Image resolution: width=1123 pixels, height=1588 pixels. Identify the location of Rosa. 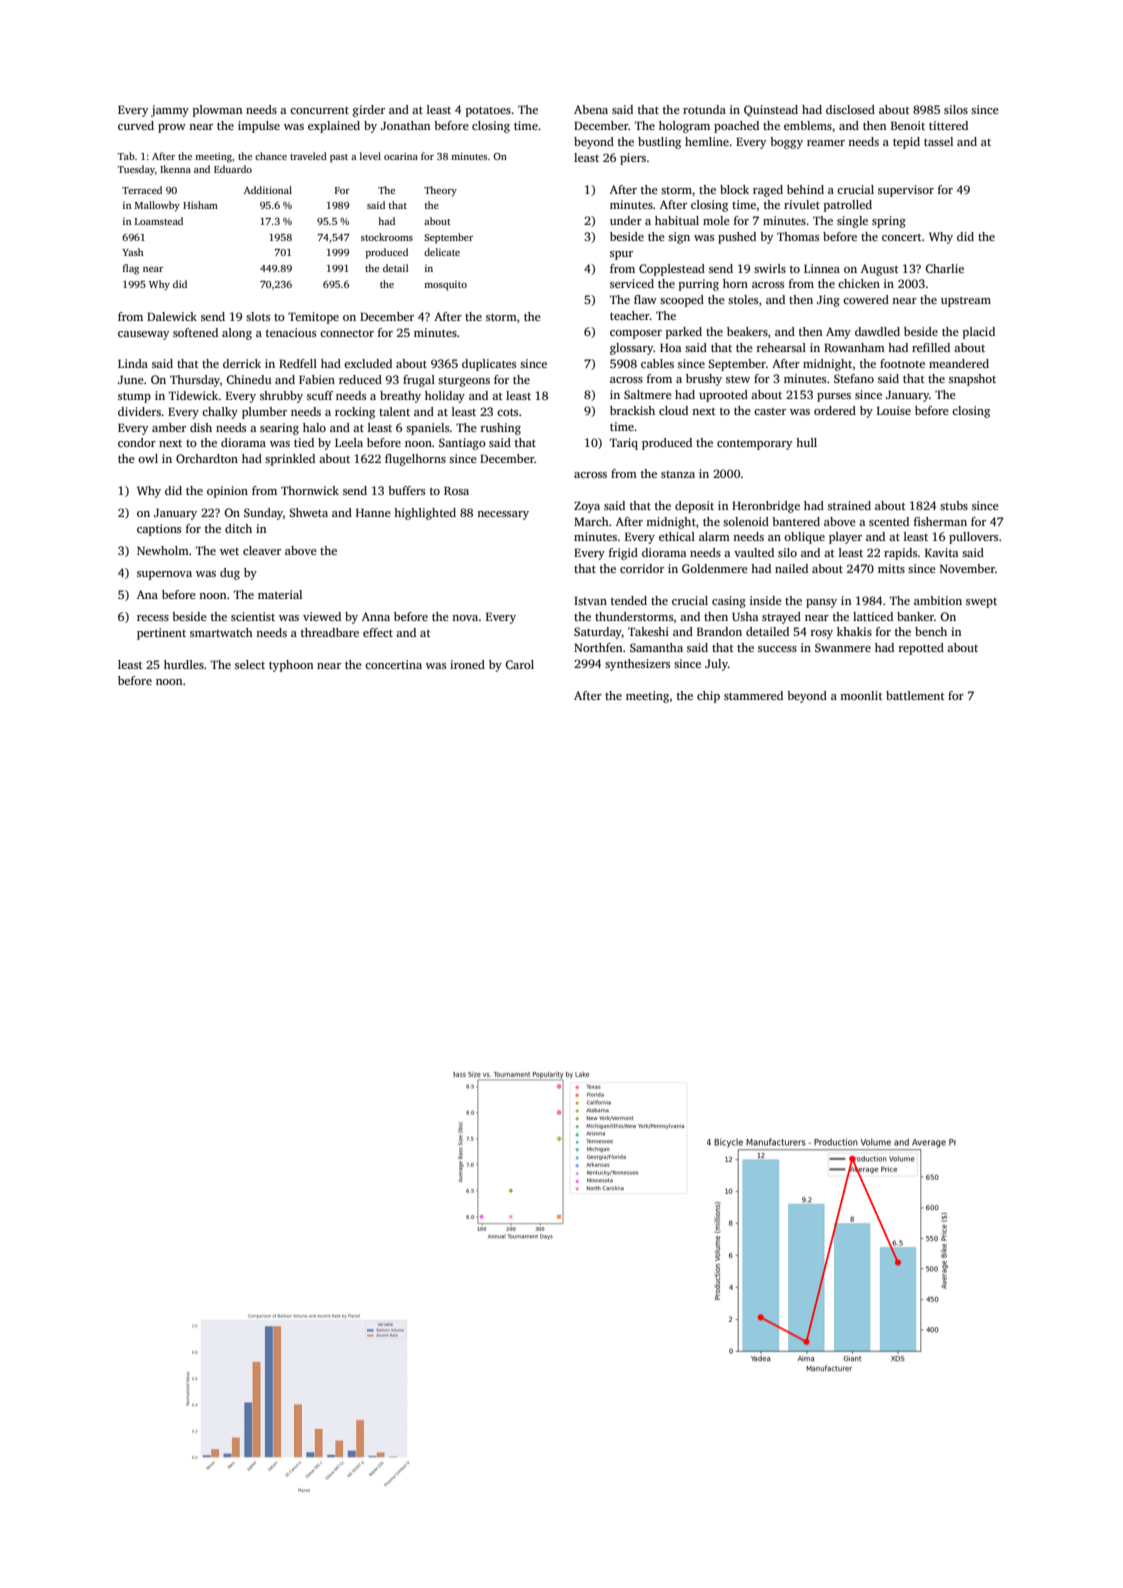
(456, 490).
